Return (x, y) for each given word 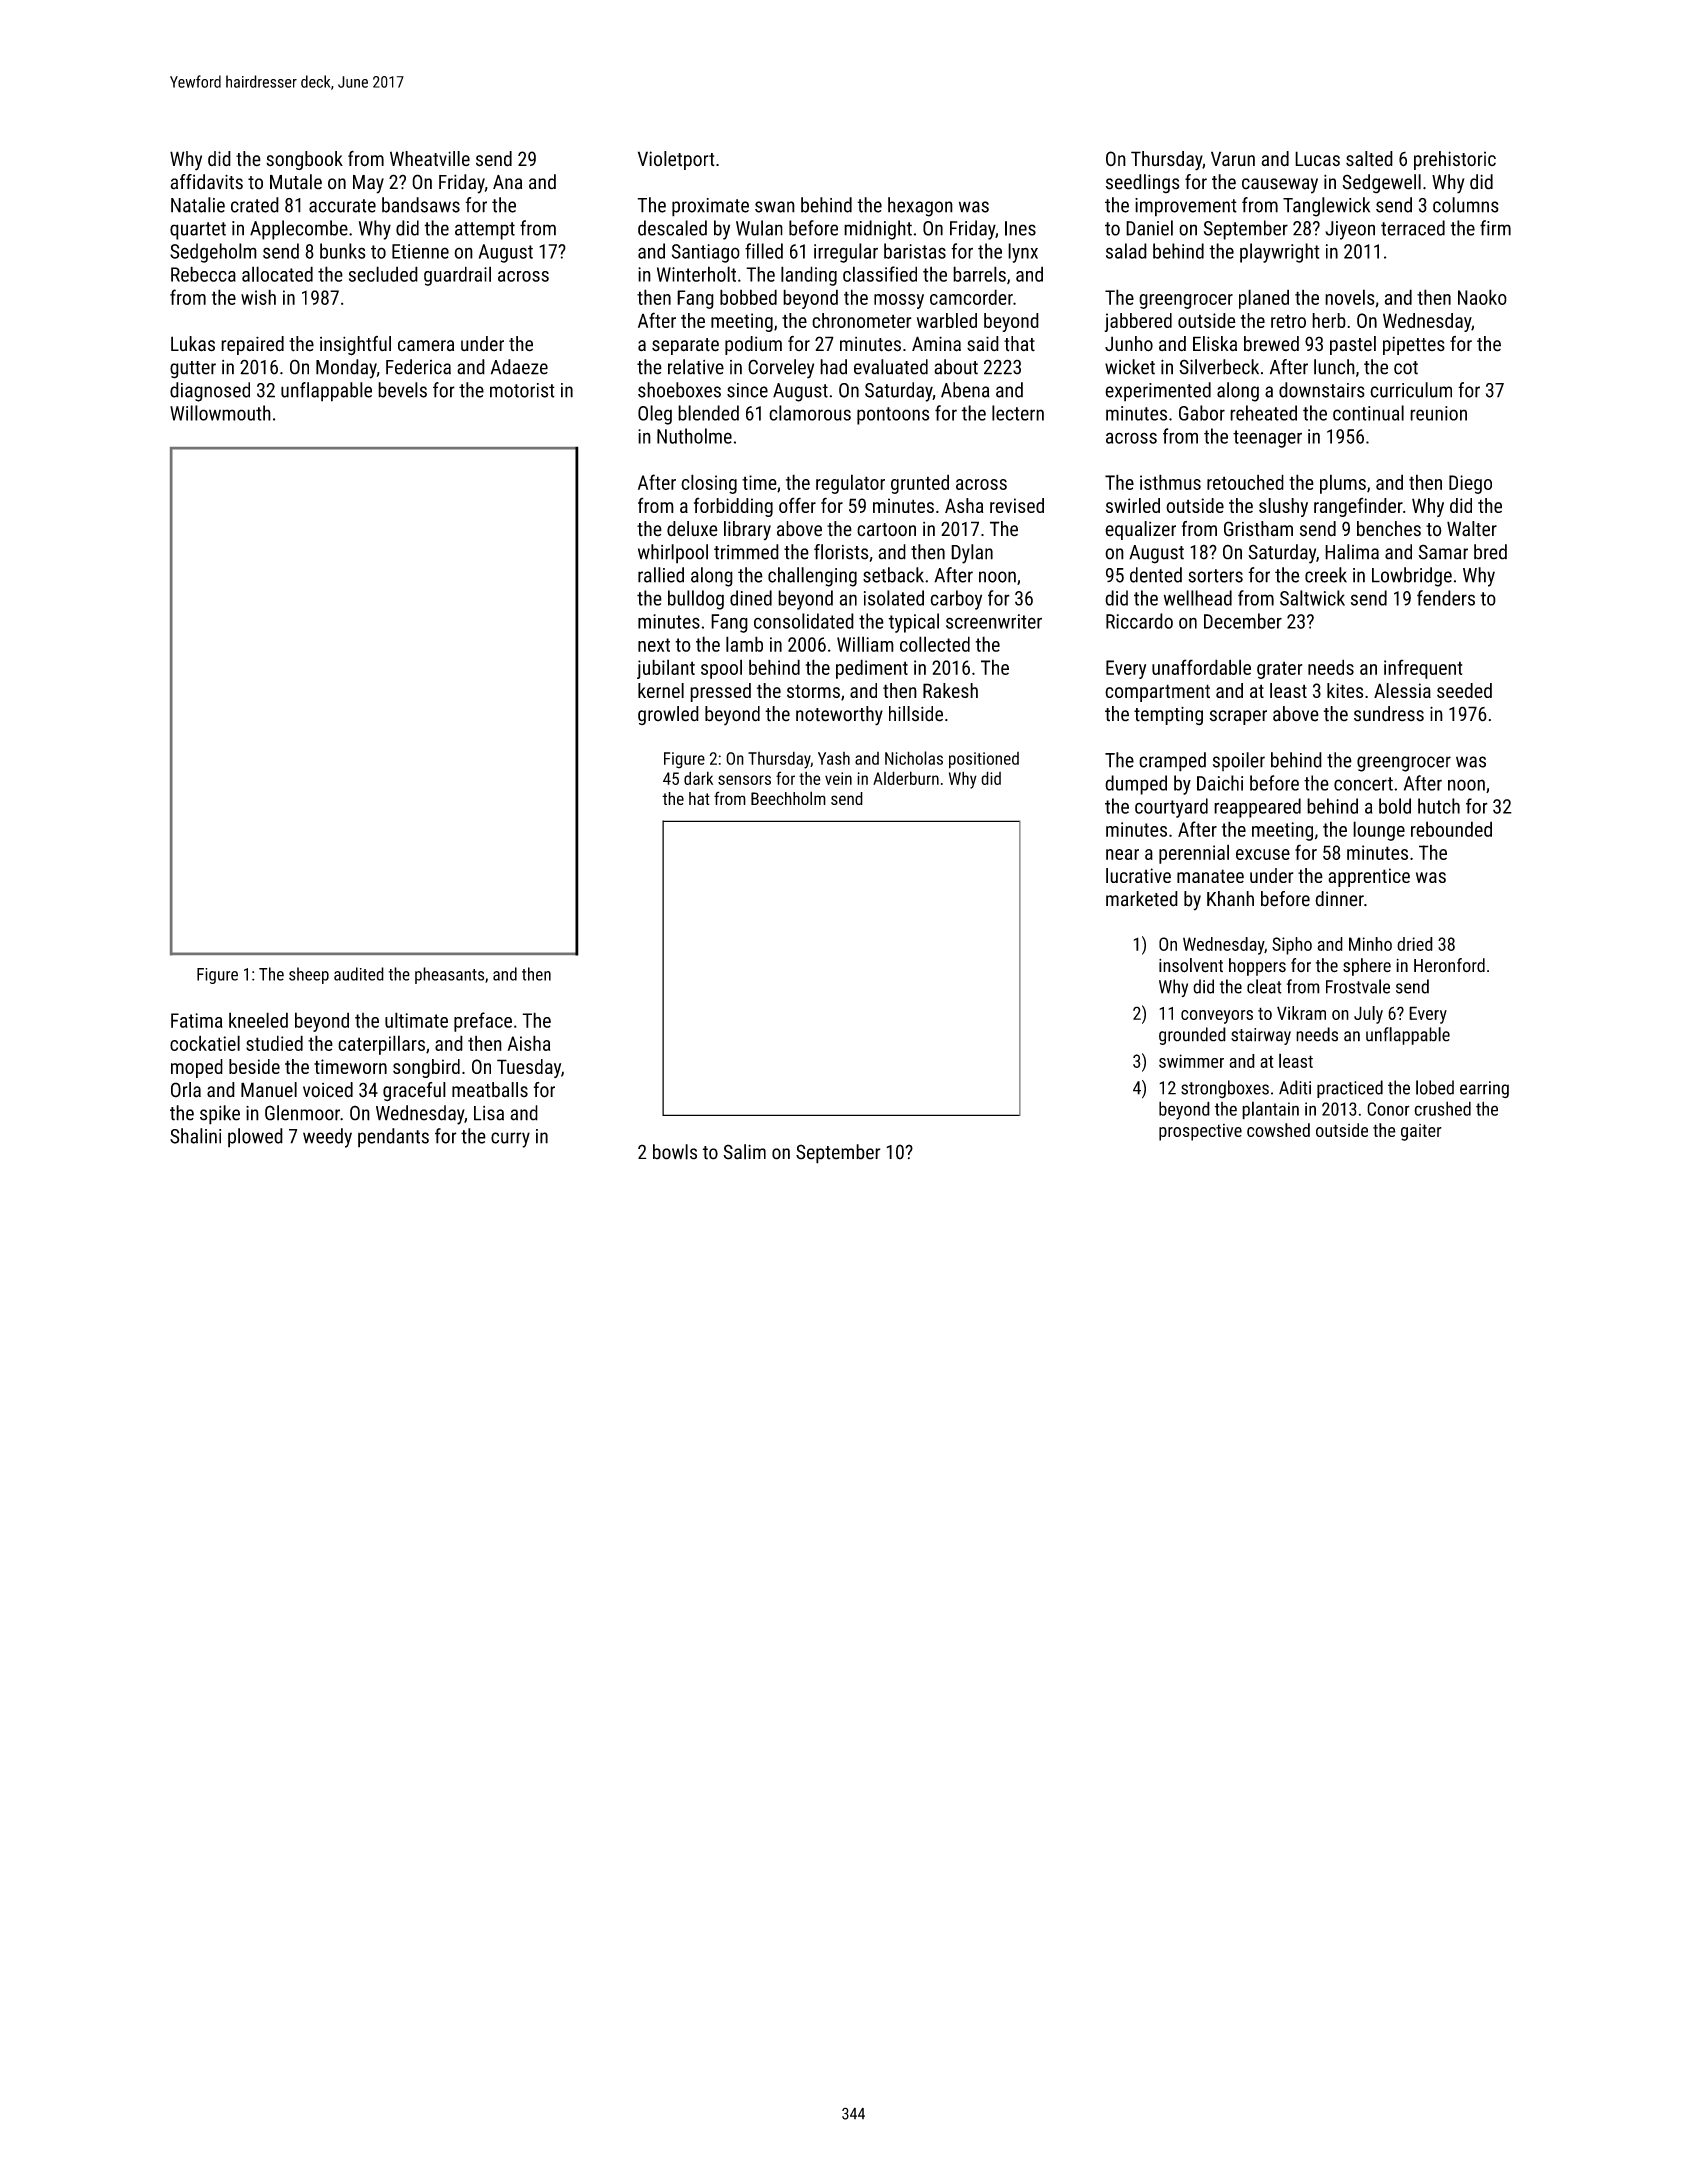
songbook (304, 160)
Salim (744, 1152)
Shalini (195, 1136)
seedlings (1143, 184)
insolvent (1191, 965)
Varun (1233, 158)
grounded (1192, 1036)
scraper (1238, 717)
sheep (309, 975)
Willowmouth (220, 413)
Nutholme (694, 436)
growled (668, 715)
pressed (720, 692)
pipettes (1414, 345)
